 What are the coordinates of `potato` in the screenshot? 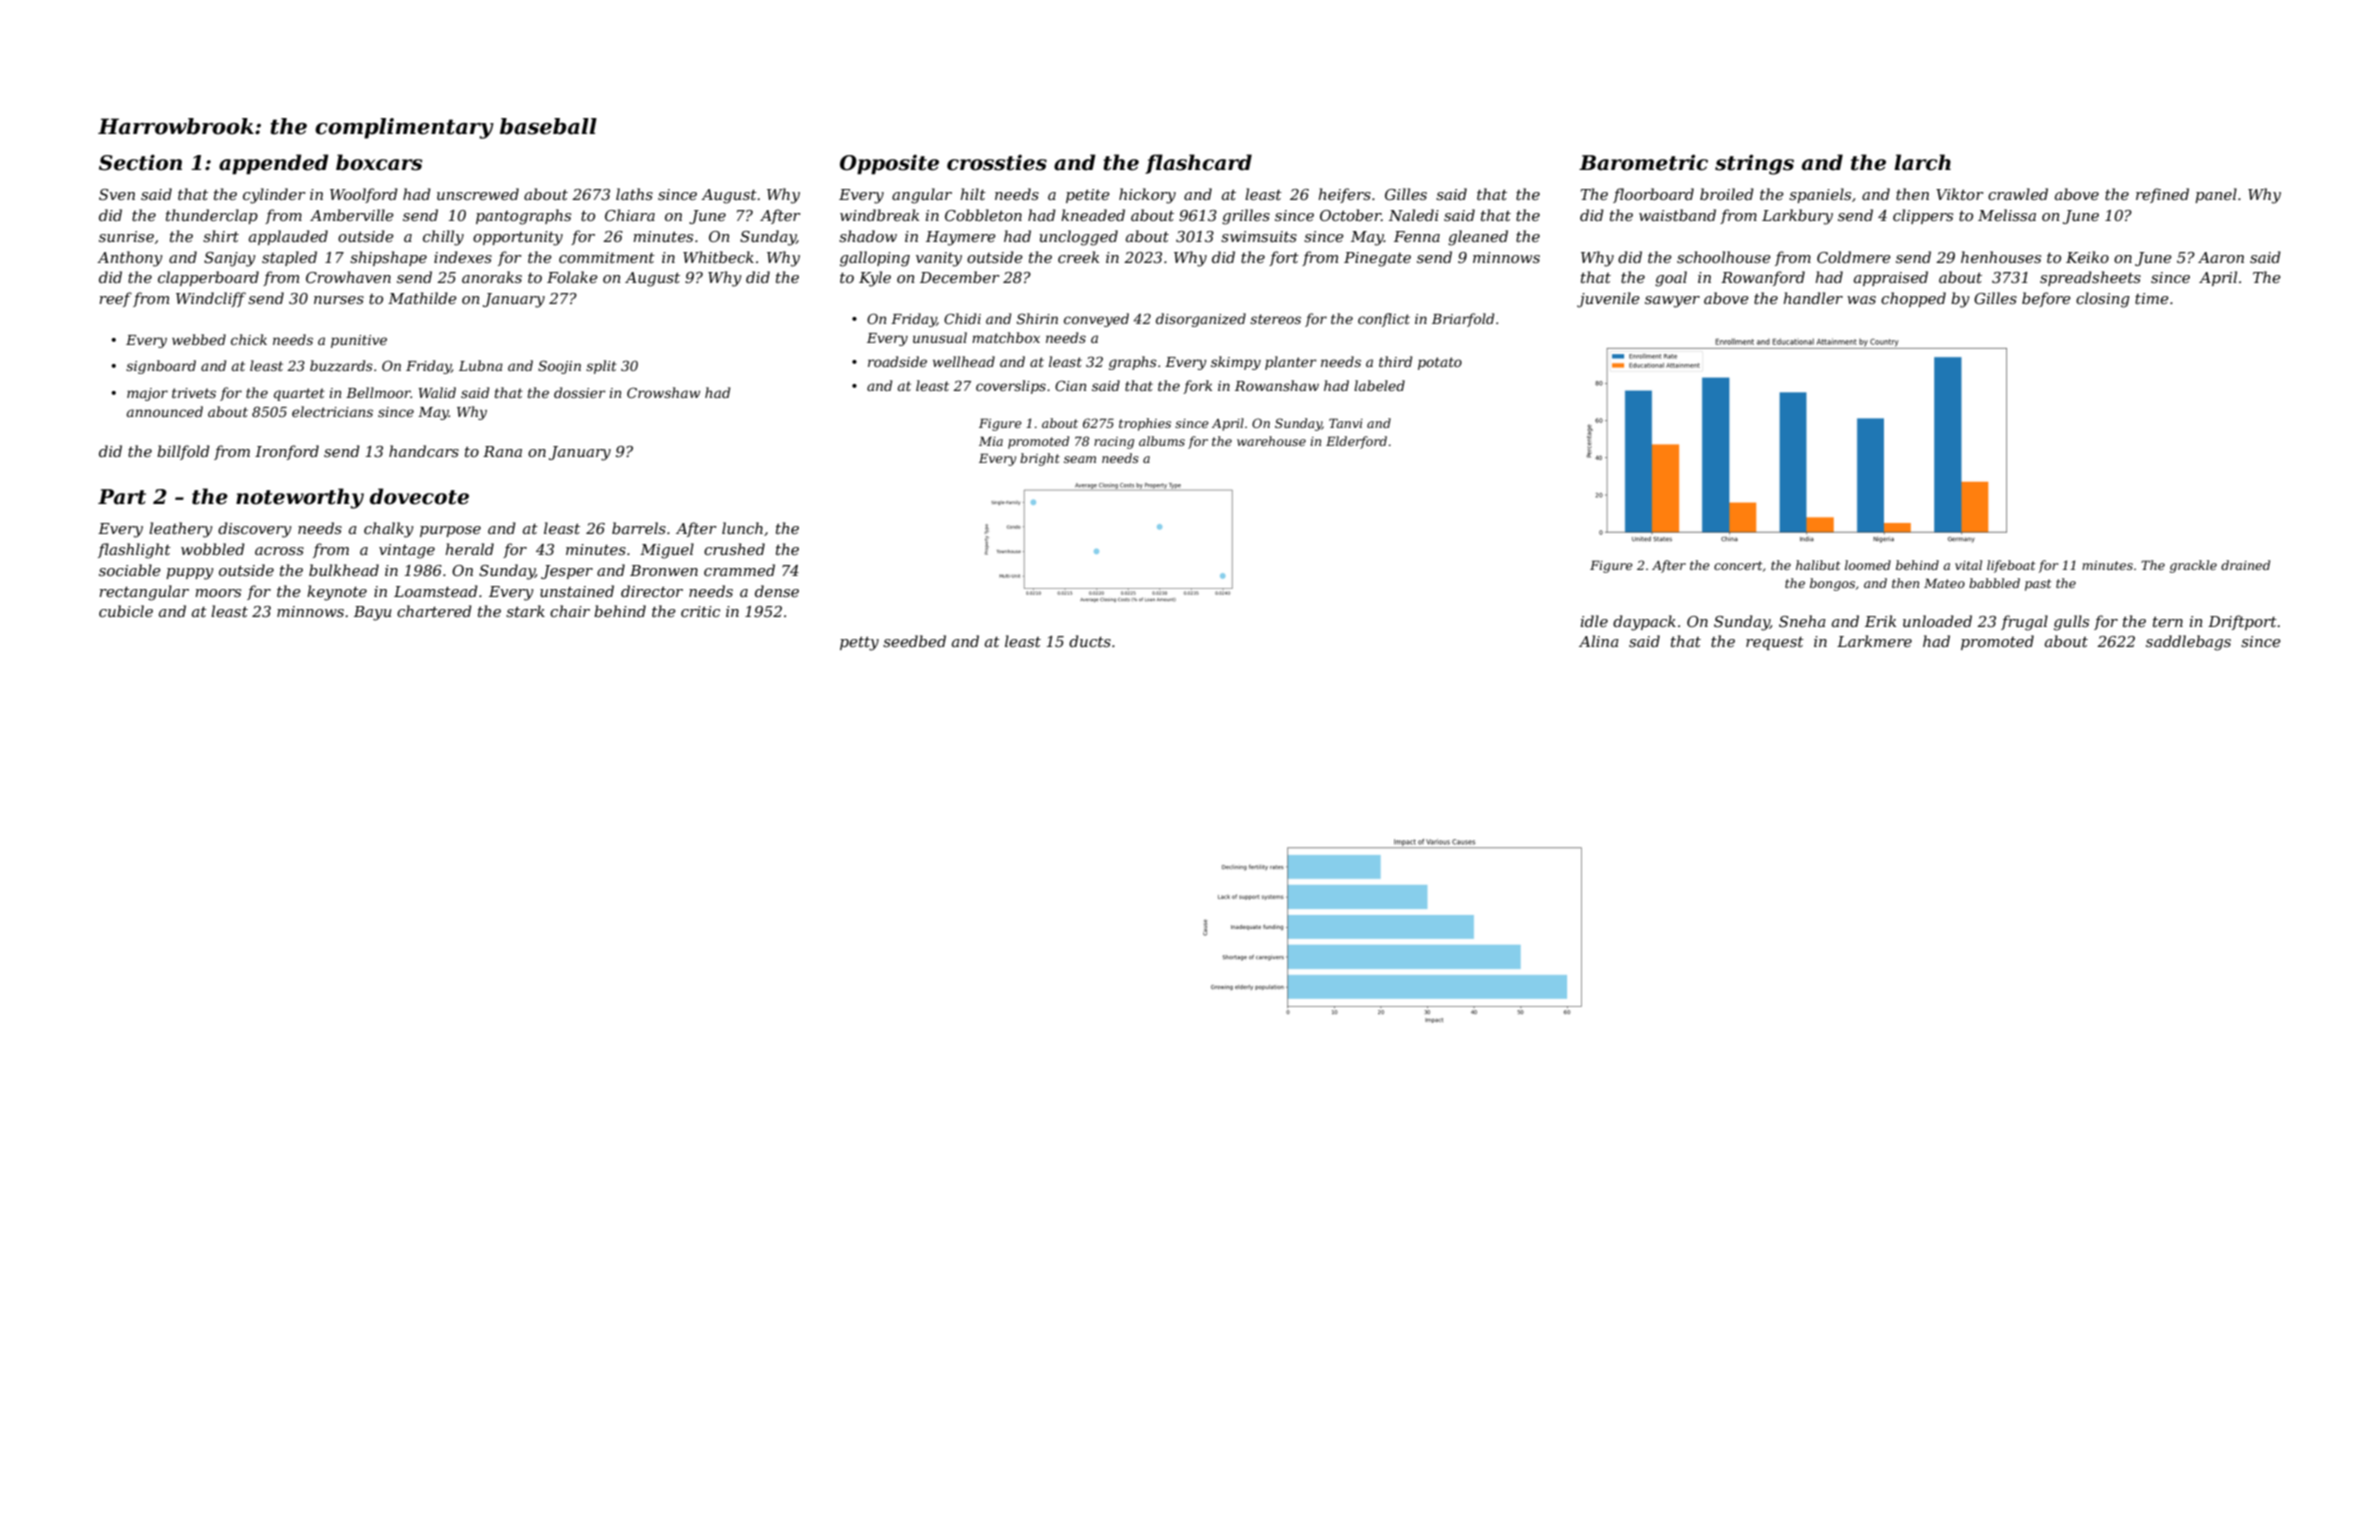 It's located at (1440, 363).
